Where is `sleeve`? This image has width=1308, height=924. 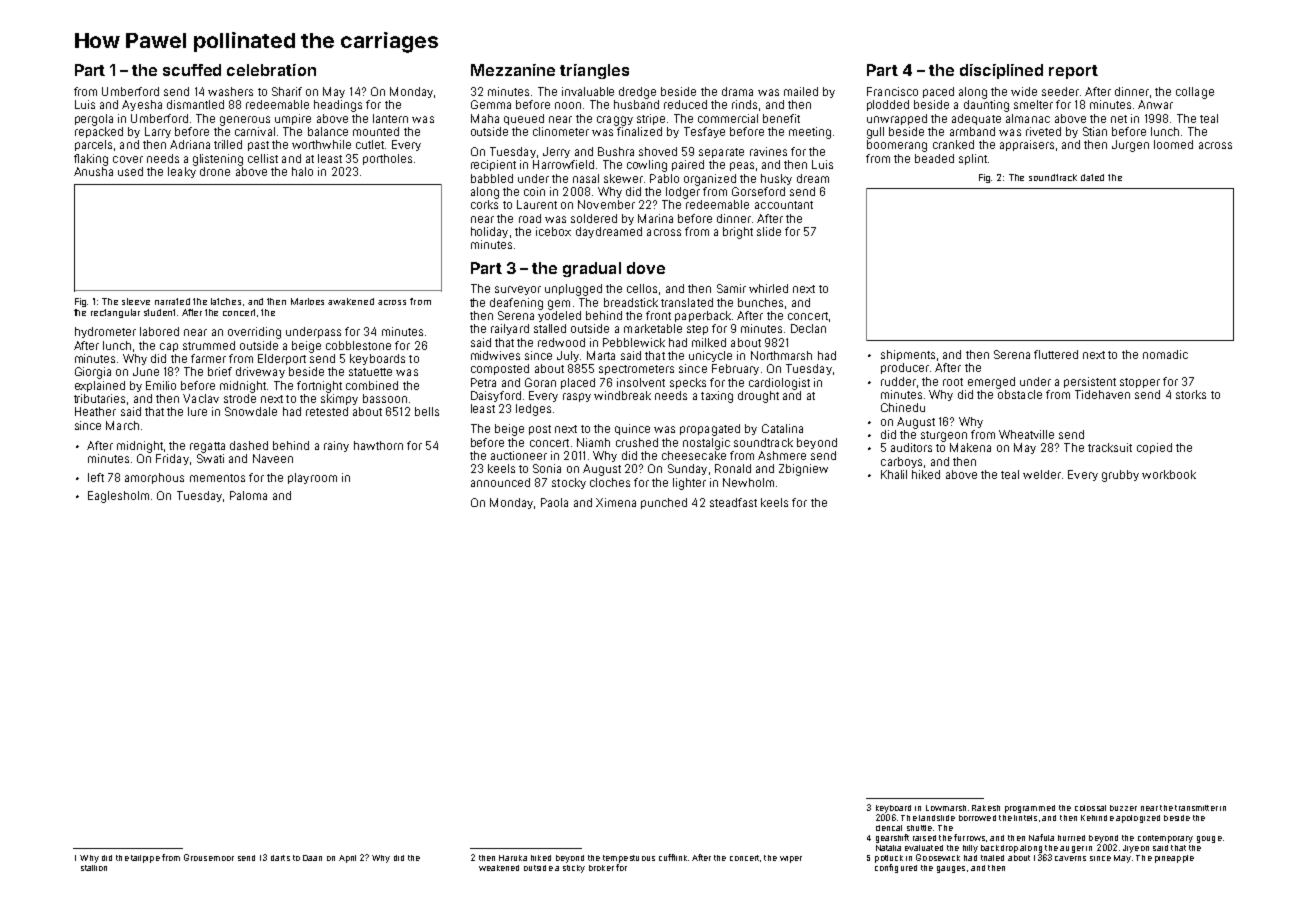 sleeve is located at coordinates (136, 301).
